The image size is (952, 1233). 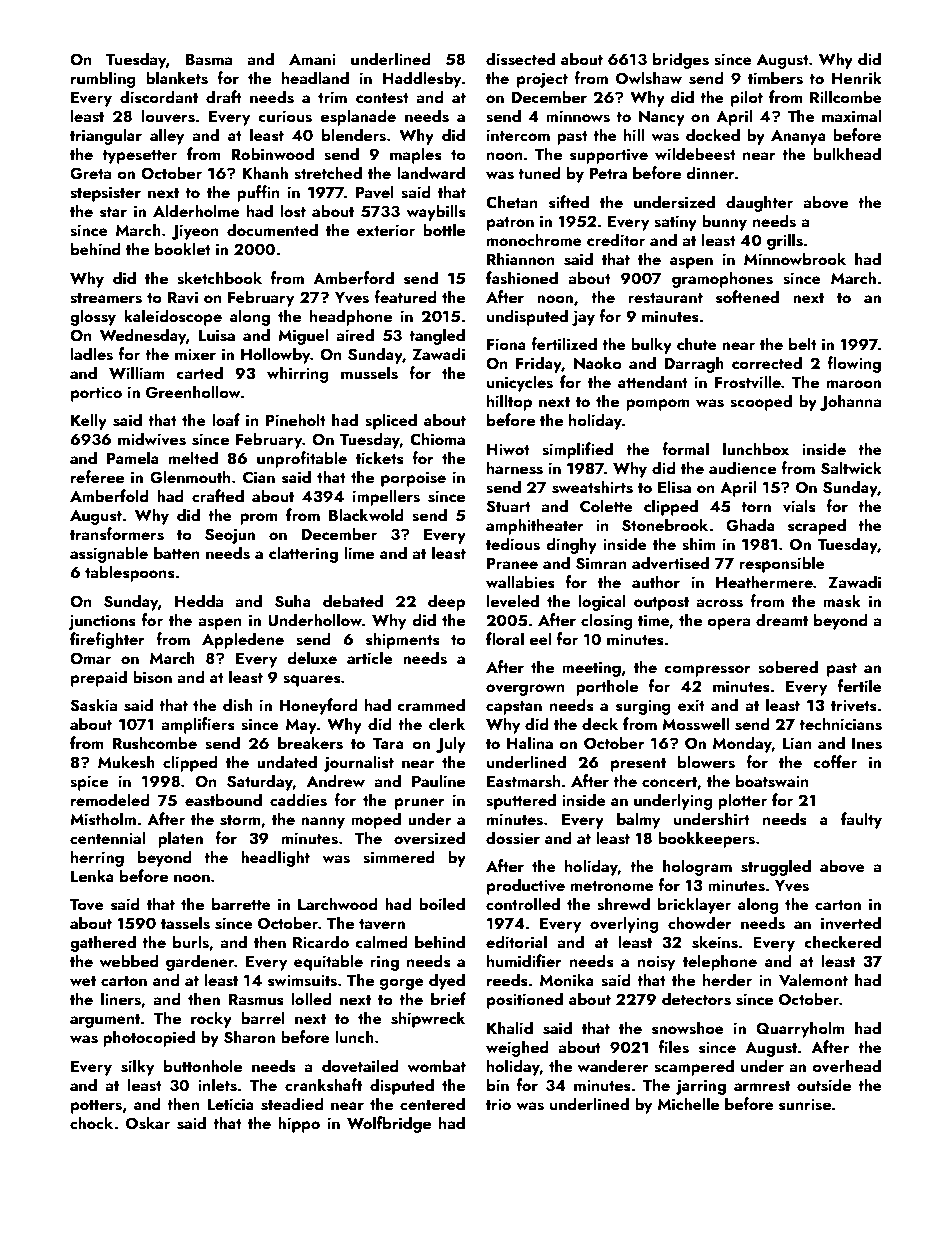 I want to click on Wolfbridge, so click(x=389, y=1124).
